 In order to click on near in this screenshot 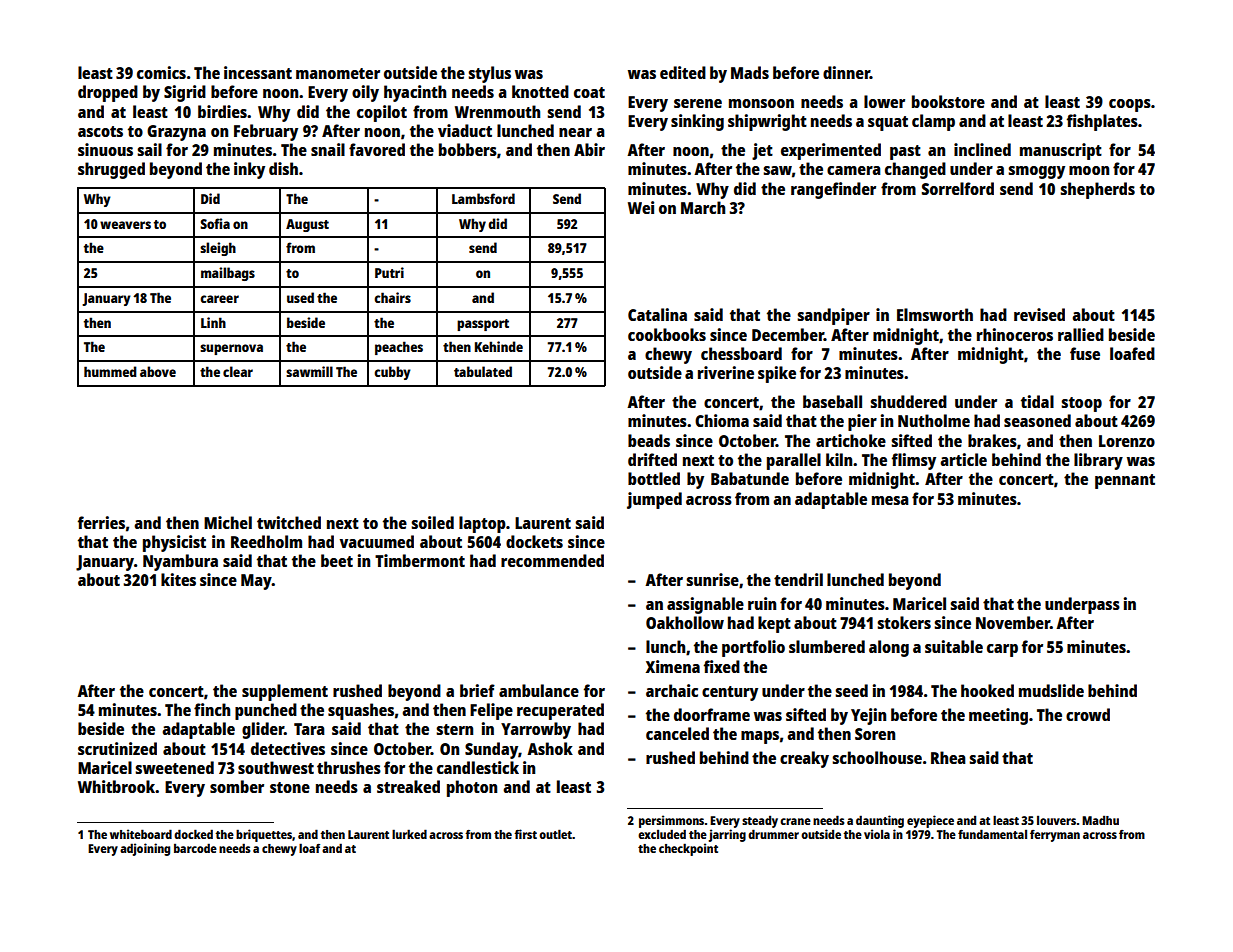, I will do `click(575, 132)`.
